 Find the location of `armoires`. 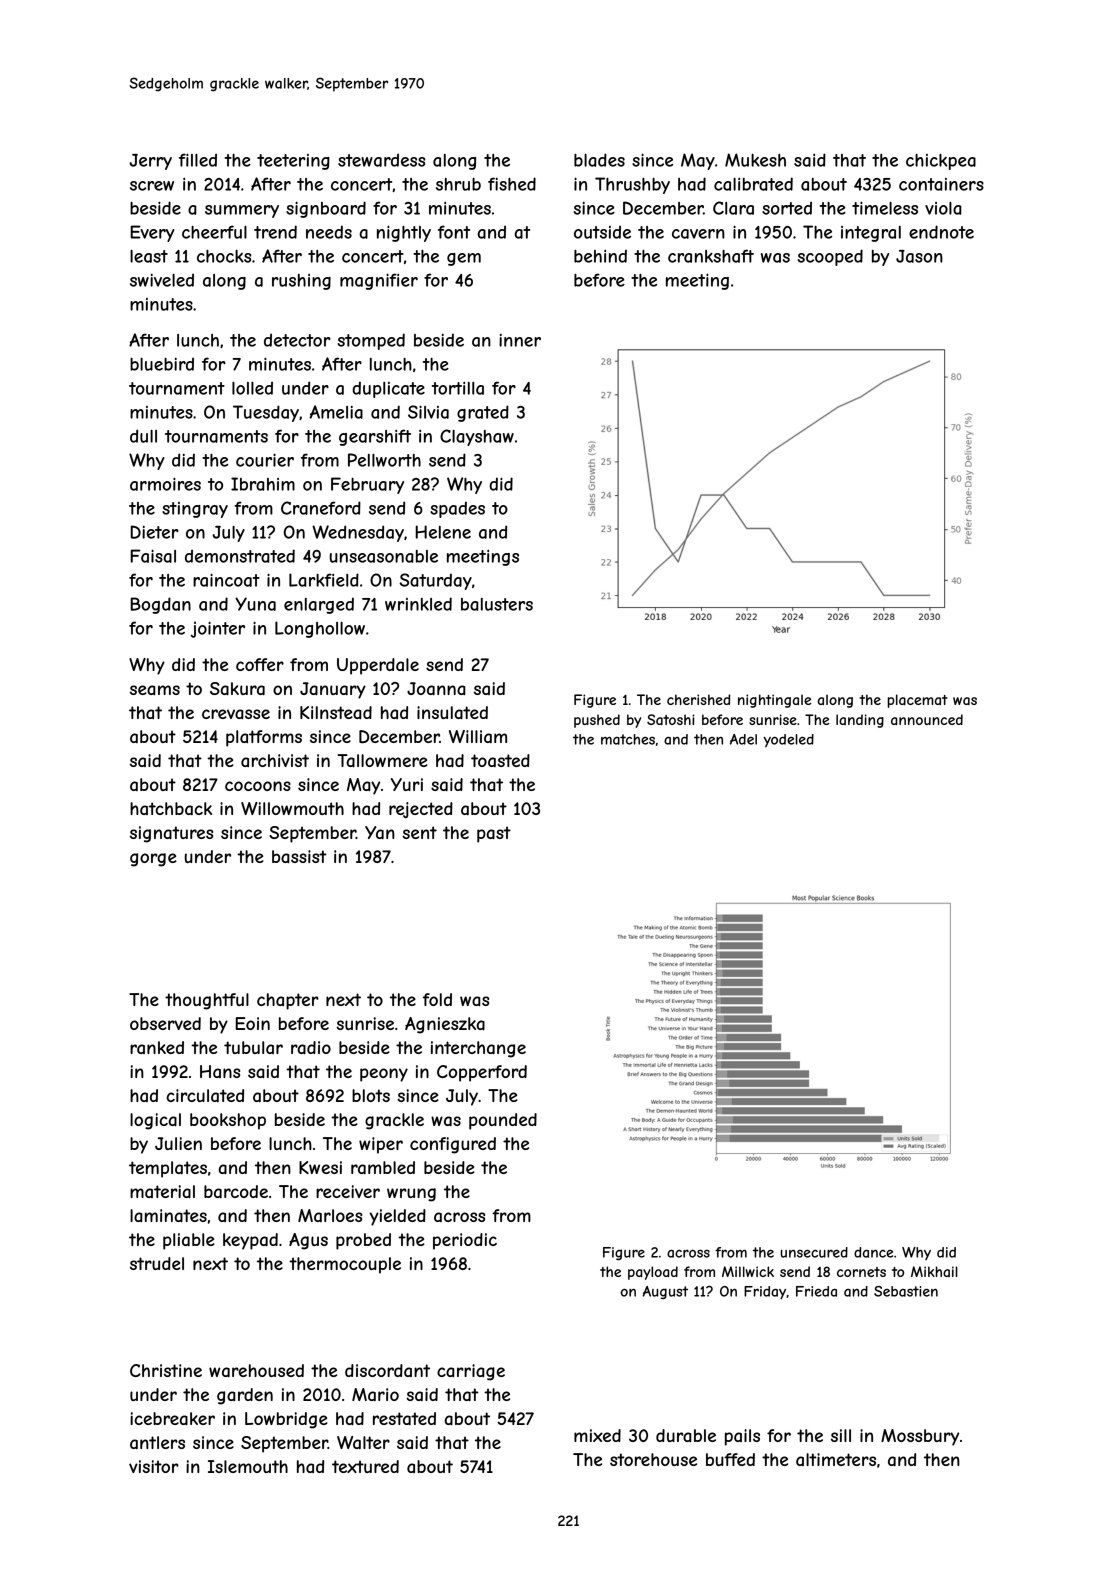

armoires is located at coordinates (165, 484).
